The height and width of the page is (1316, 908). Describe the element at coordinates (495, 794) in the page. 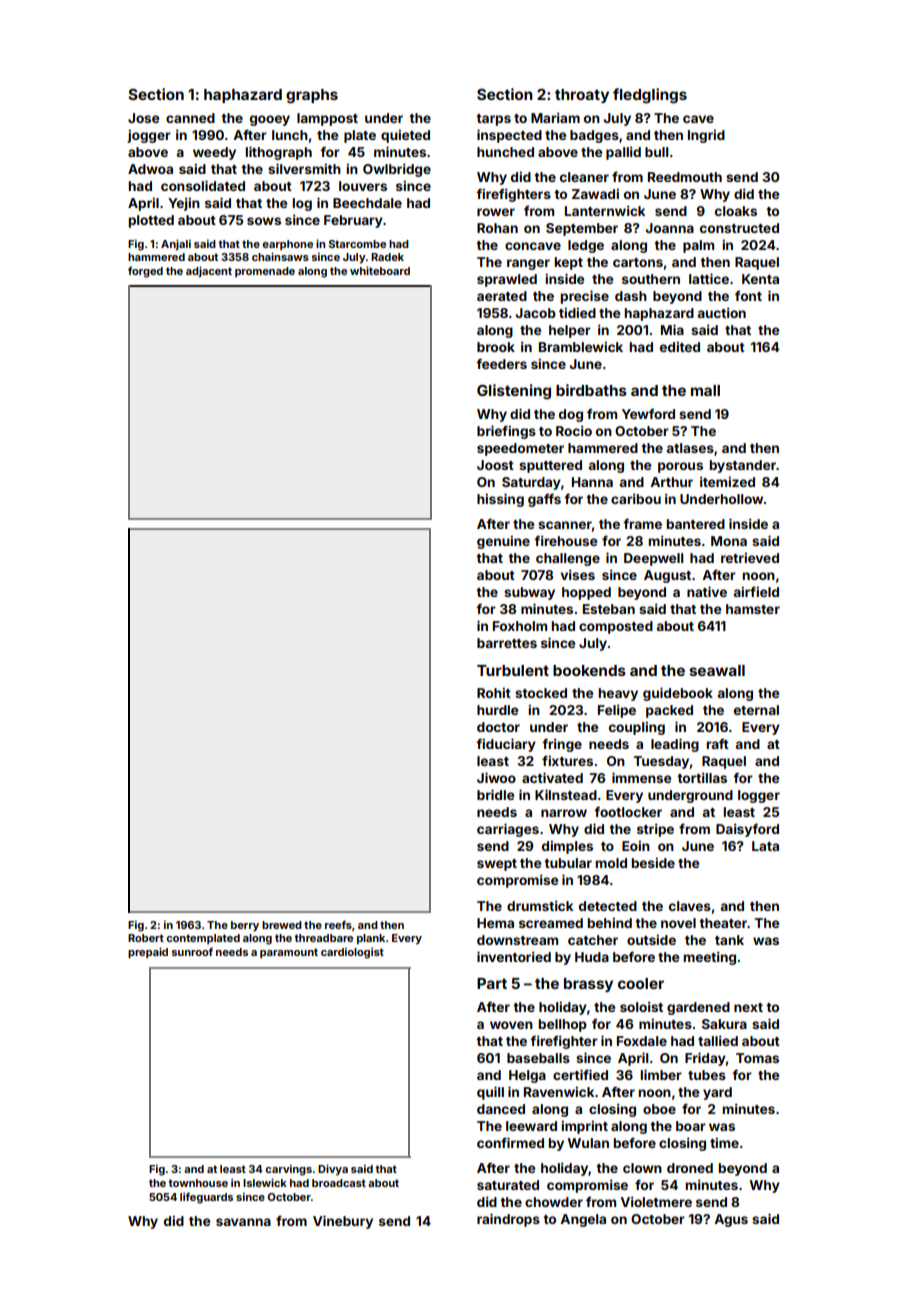

I see `bridle` at that location.
